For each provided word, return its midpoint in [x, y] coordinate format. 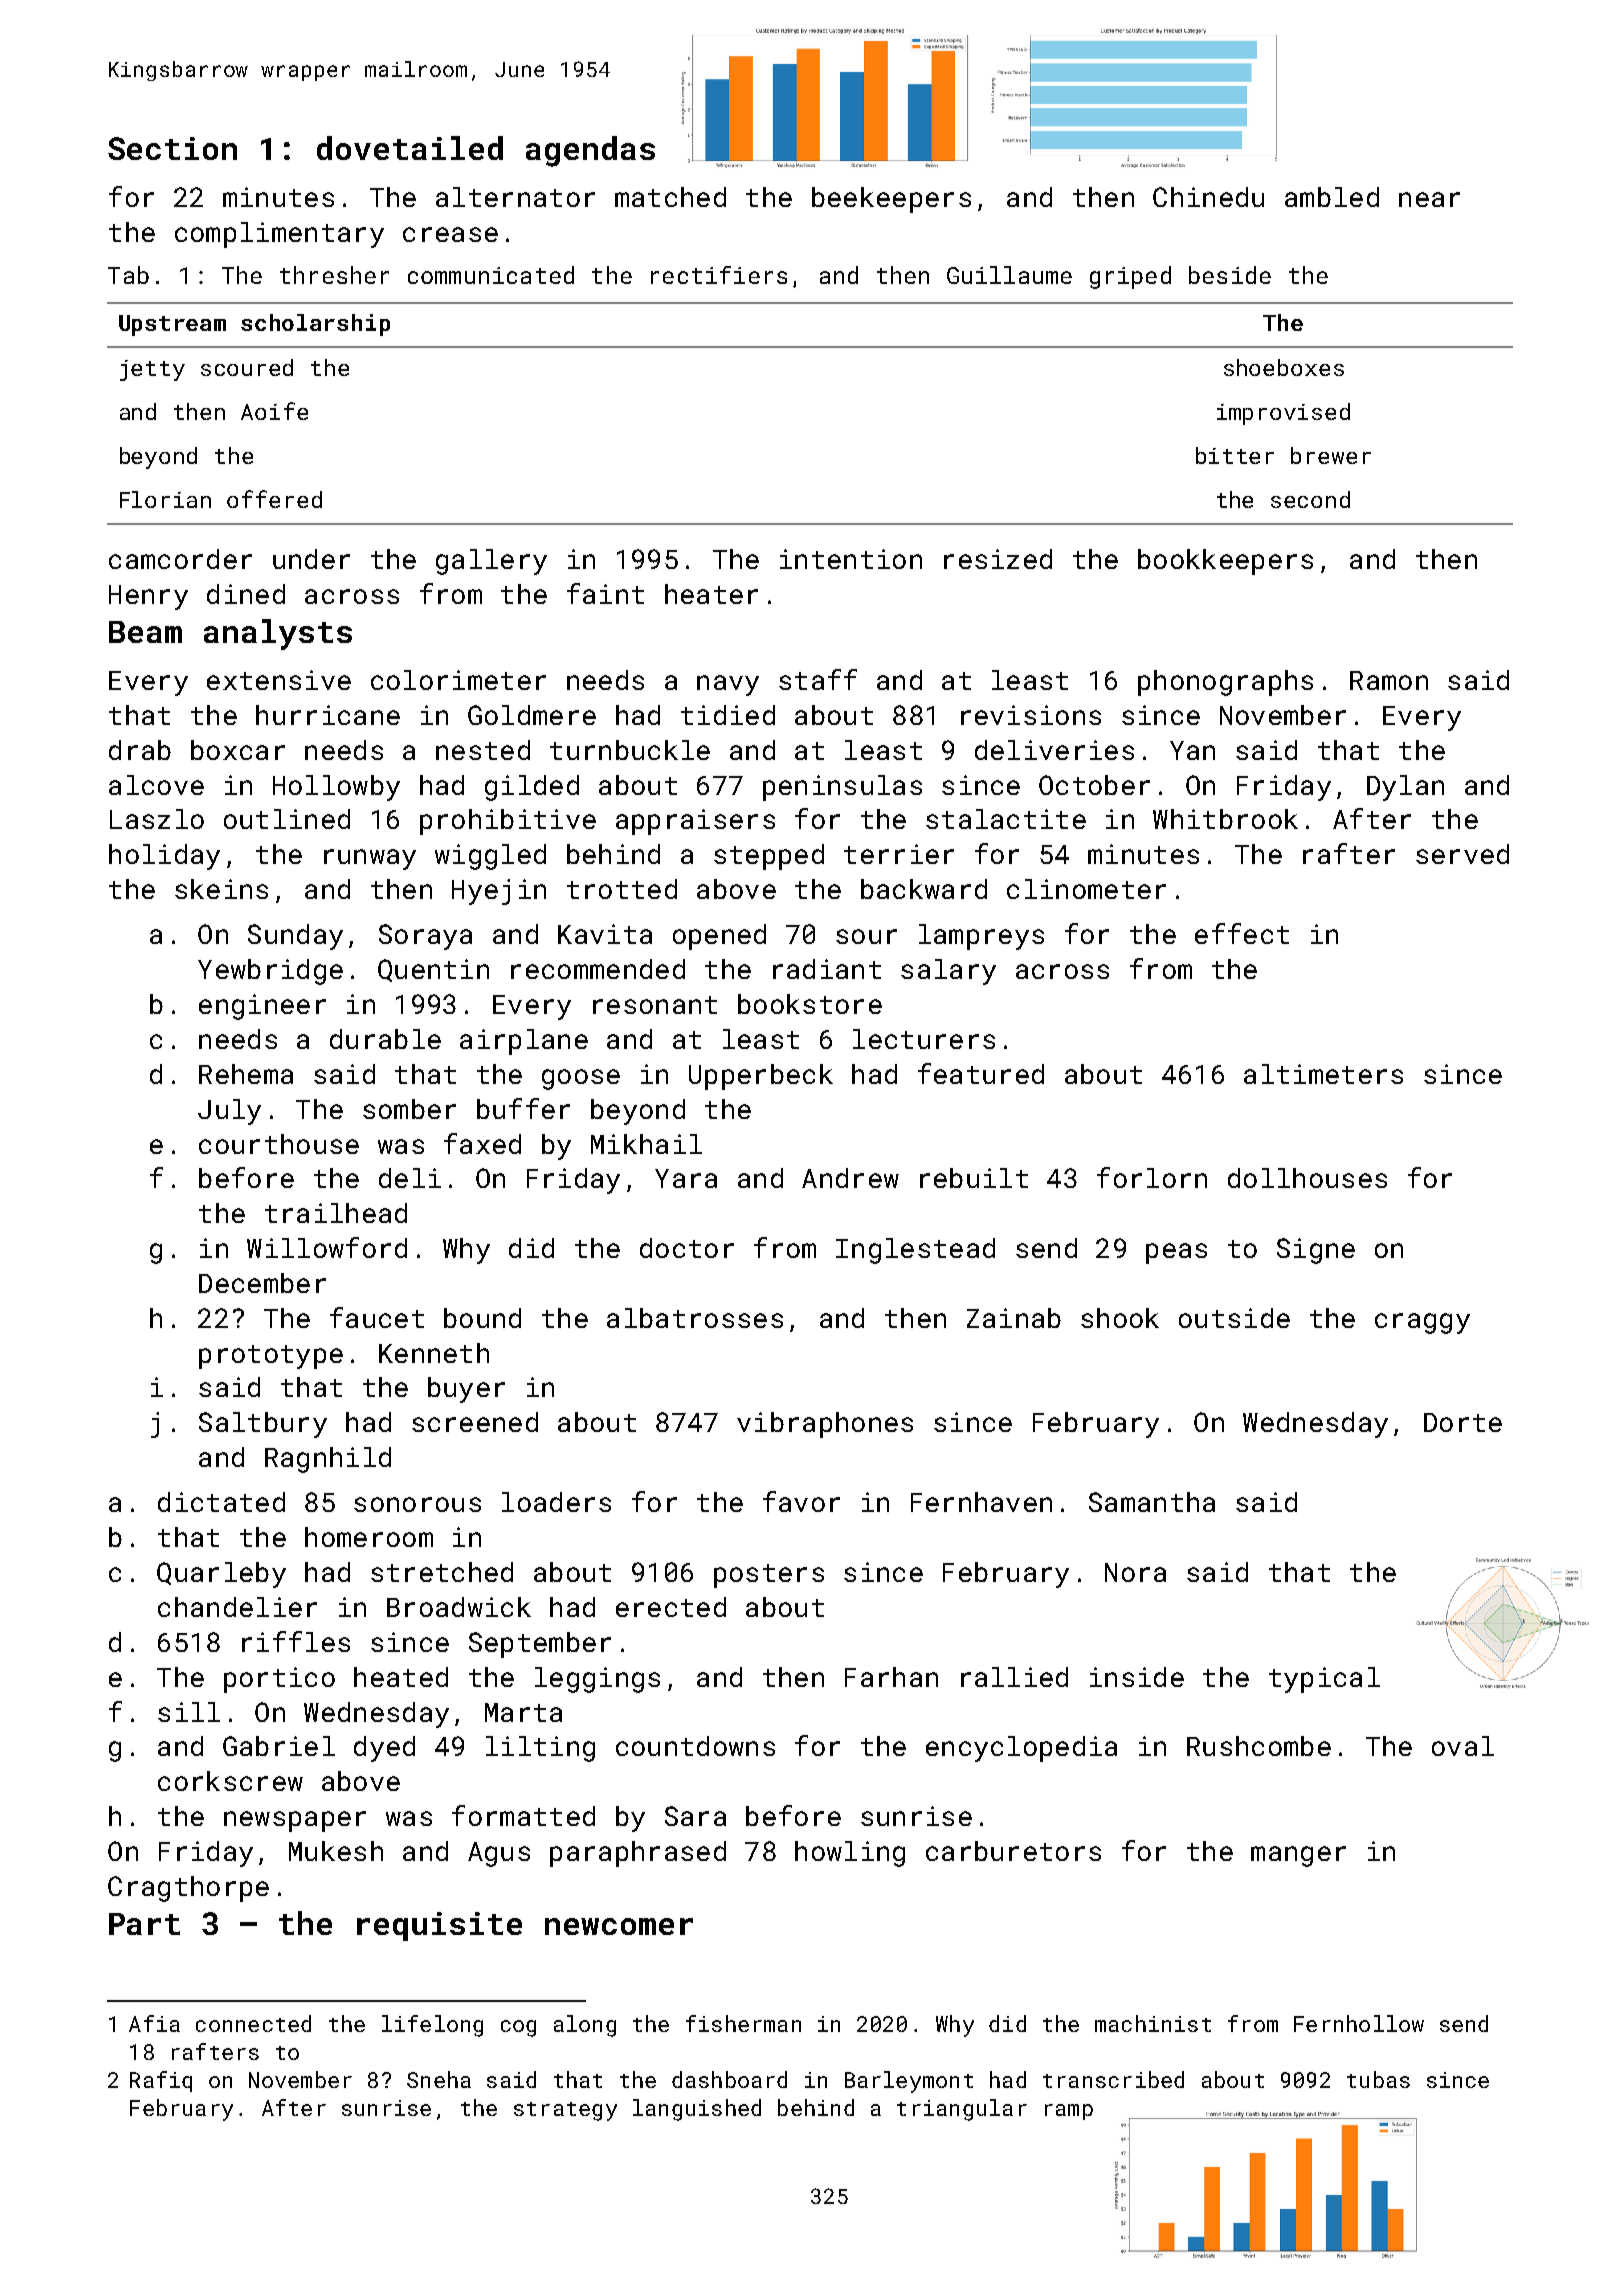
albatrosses [695, 1318]
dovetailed [410, 148]
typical [1324, 1680]
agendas [590, 151]
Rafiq [161, 2081]
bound [482, 1318]
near [1429, 199]
